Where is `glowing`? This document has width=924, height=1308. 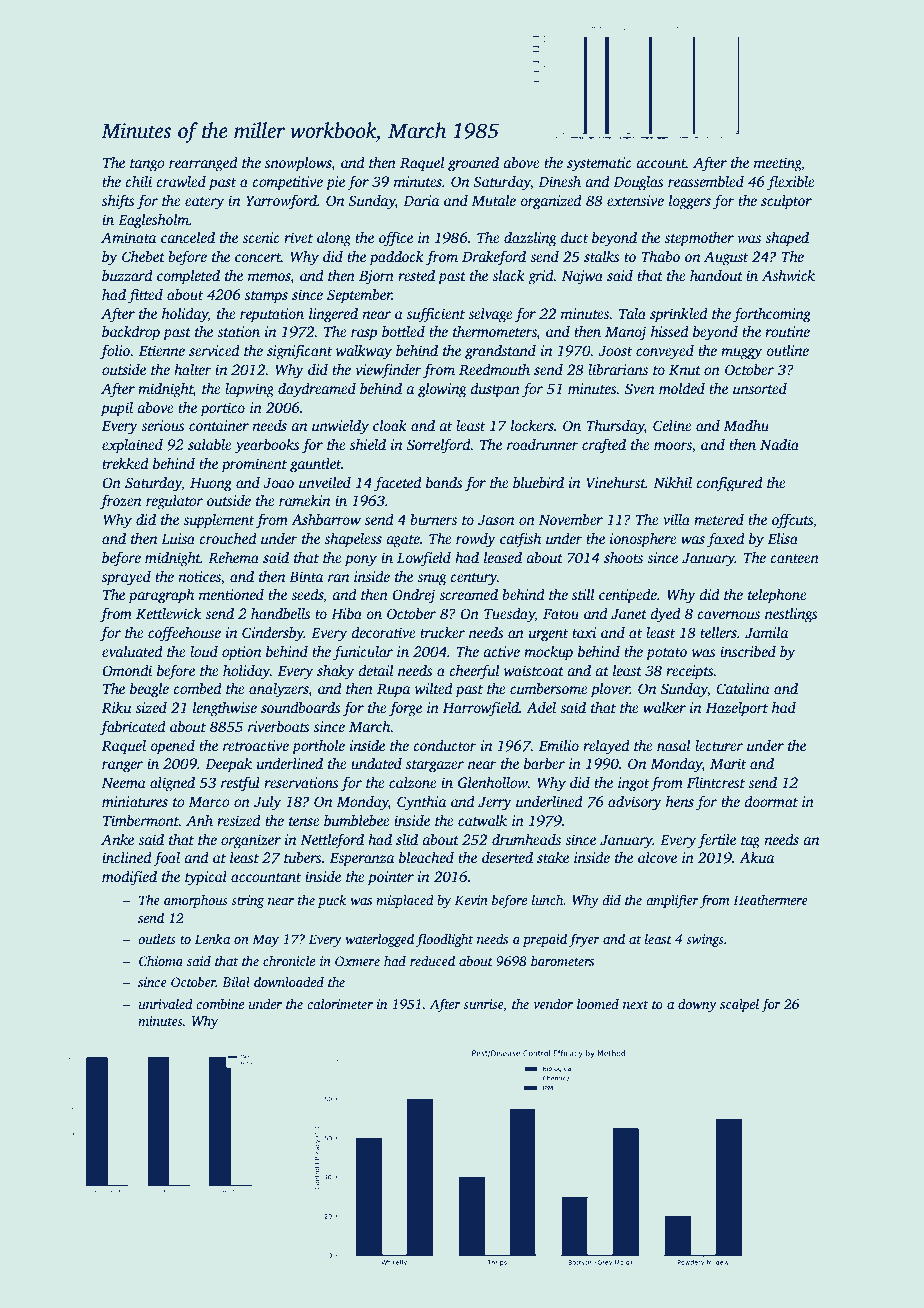
glowing is located at coordinates (442, 390).
